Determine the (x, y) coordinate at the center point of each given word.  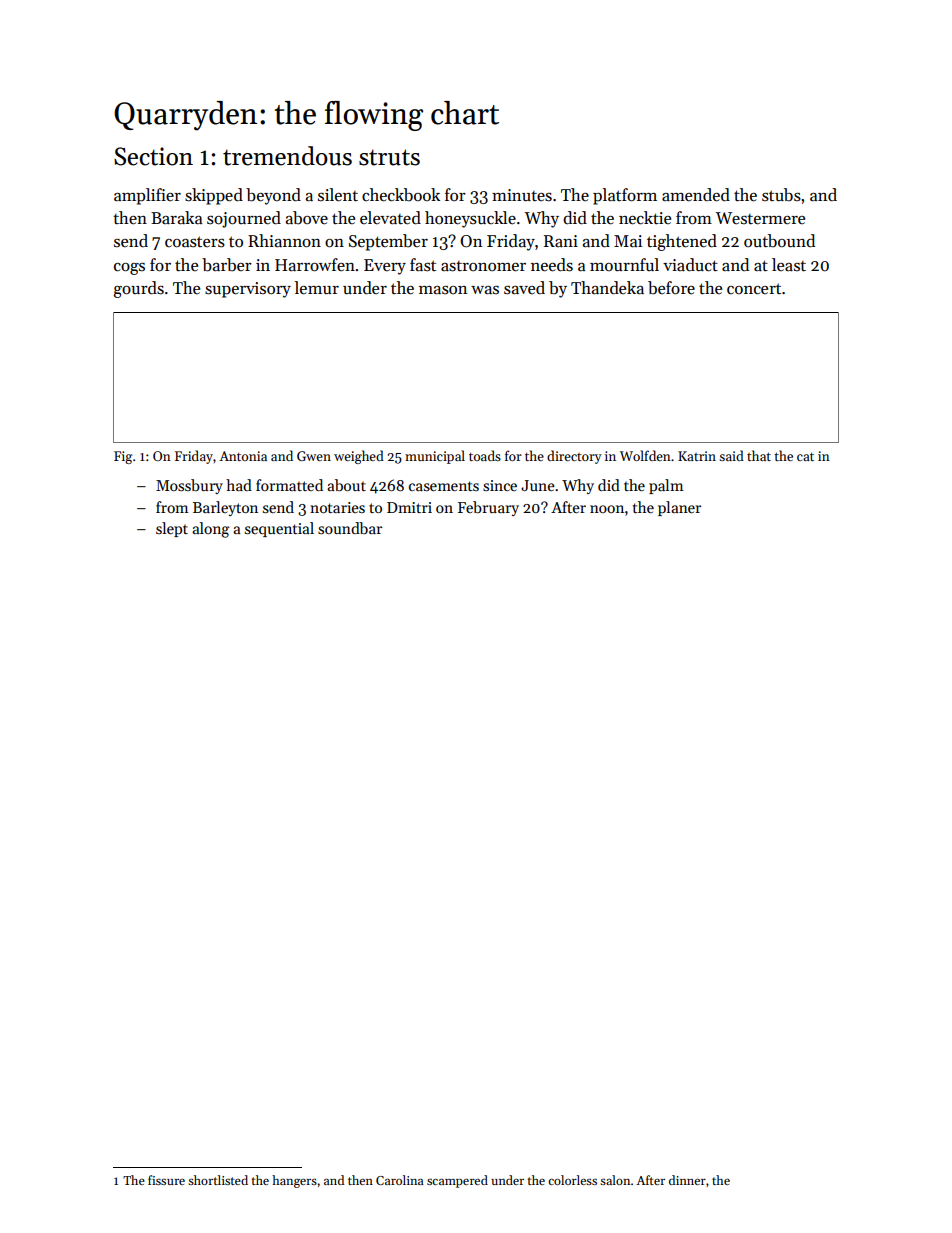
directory (574, 457)
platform (625, 196)
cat (805, 457)
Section (153, 156)
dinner (687, 1180)
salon (615, 1180)
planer (679, 508)
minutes (522, 195)
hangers (294, 1181)
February (488, 508)
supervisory (248, 290)
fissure (166, 1180)
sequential (279, 529)
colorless (572, 1180)
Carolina (399, 1180)
